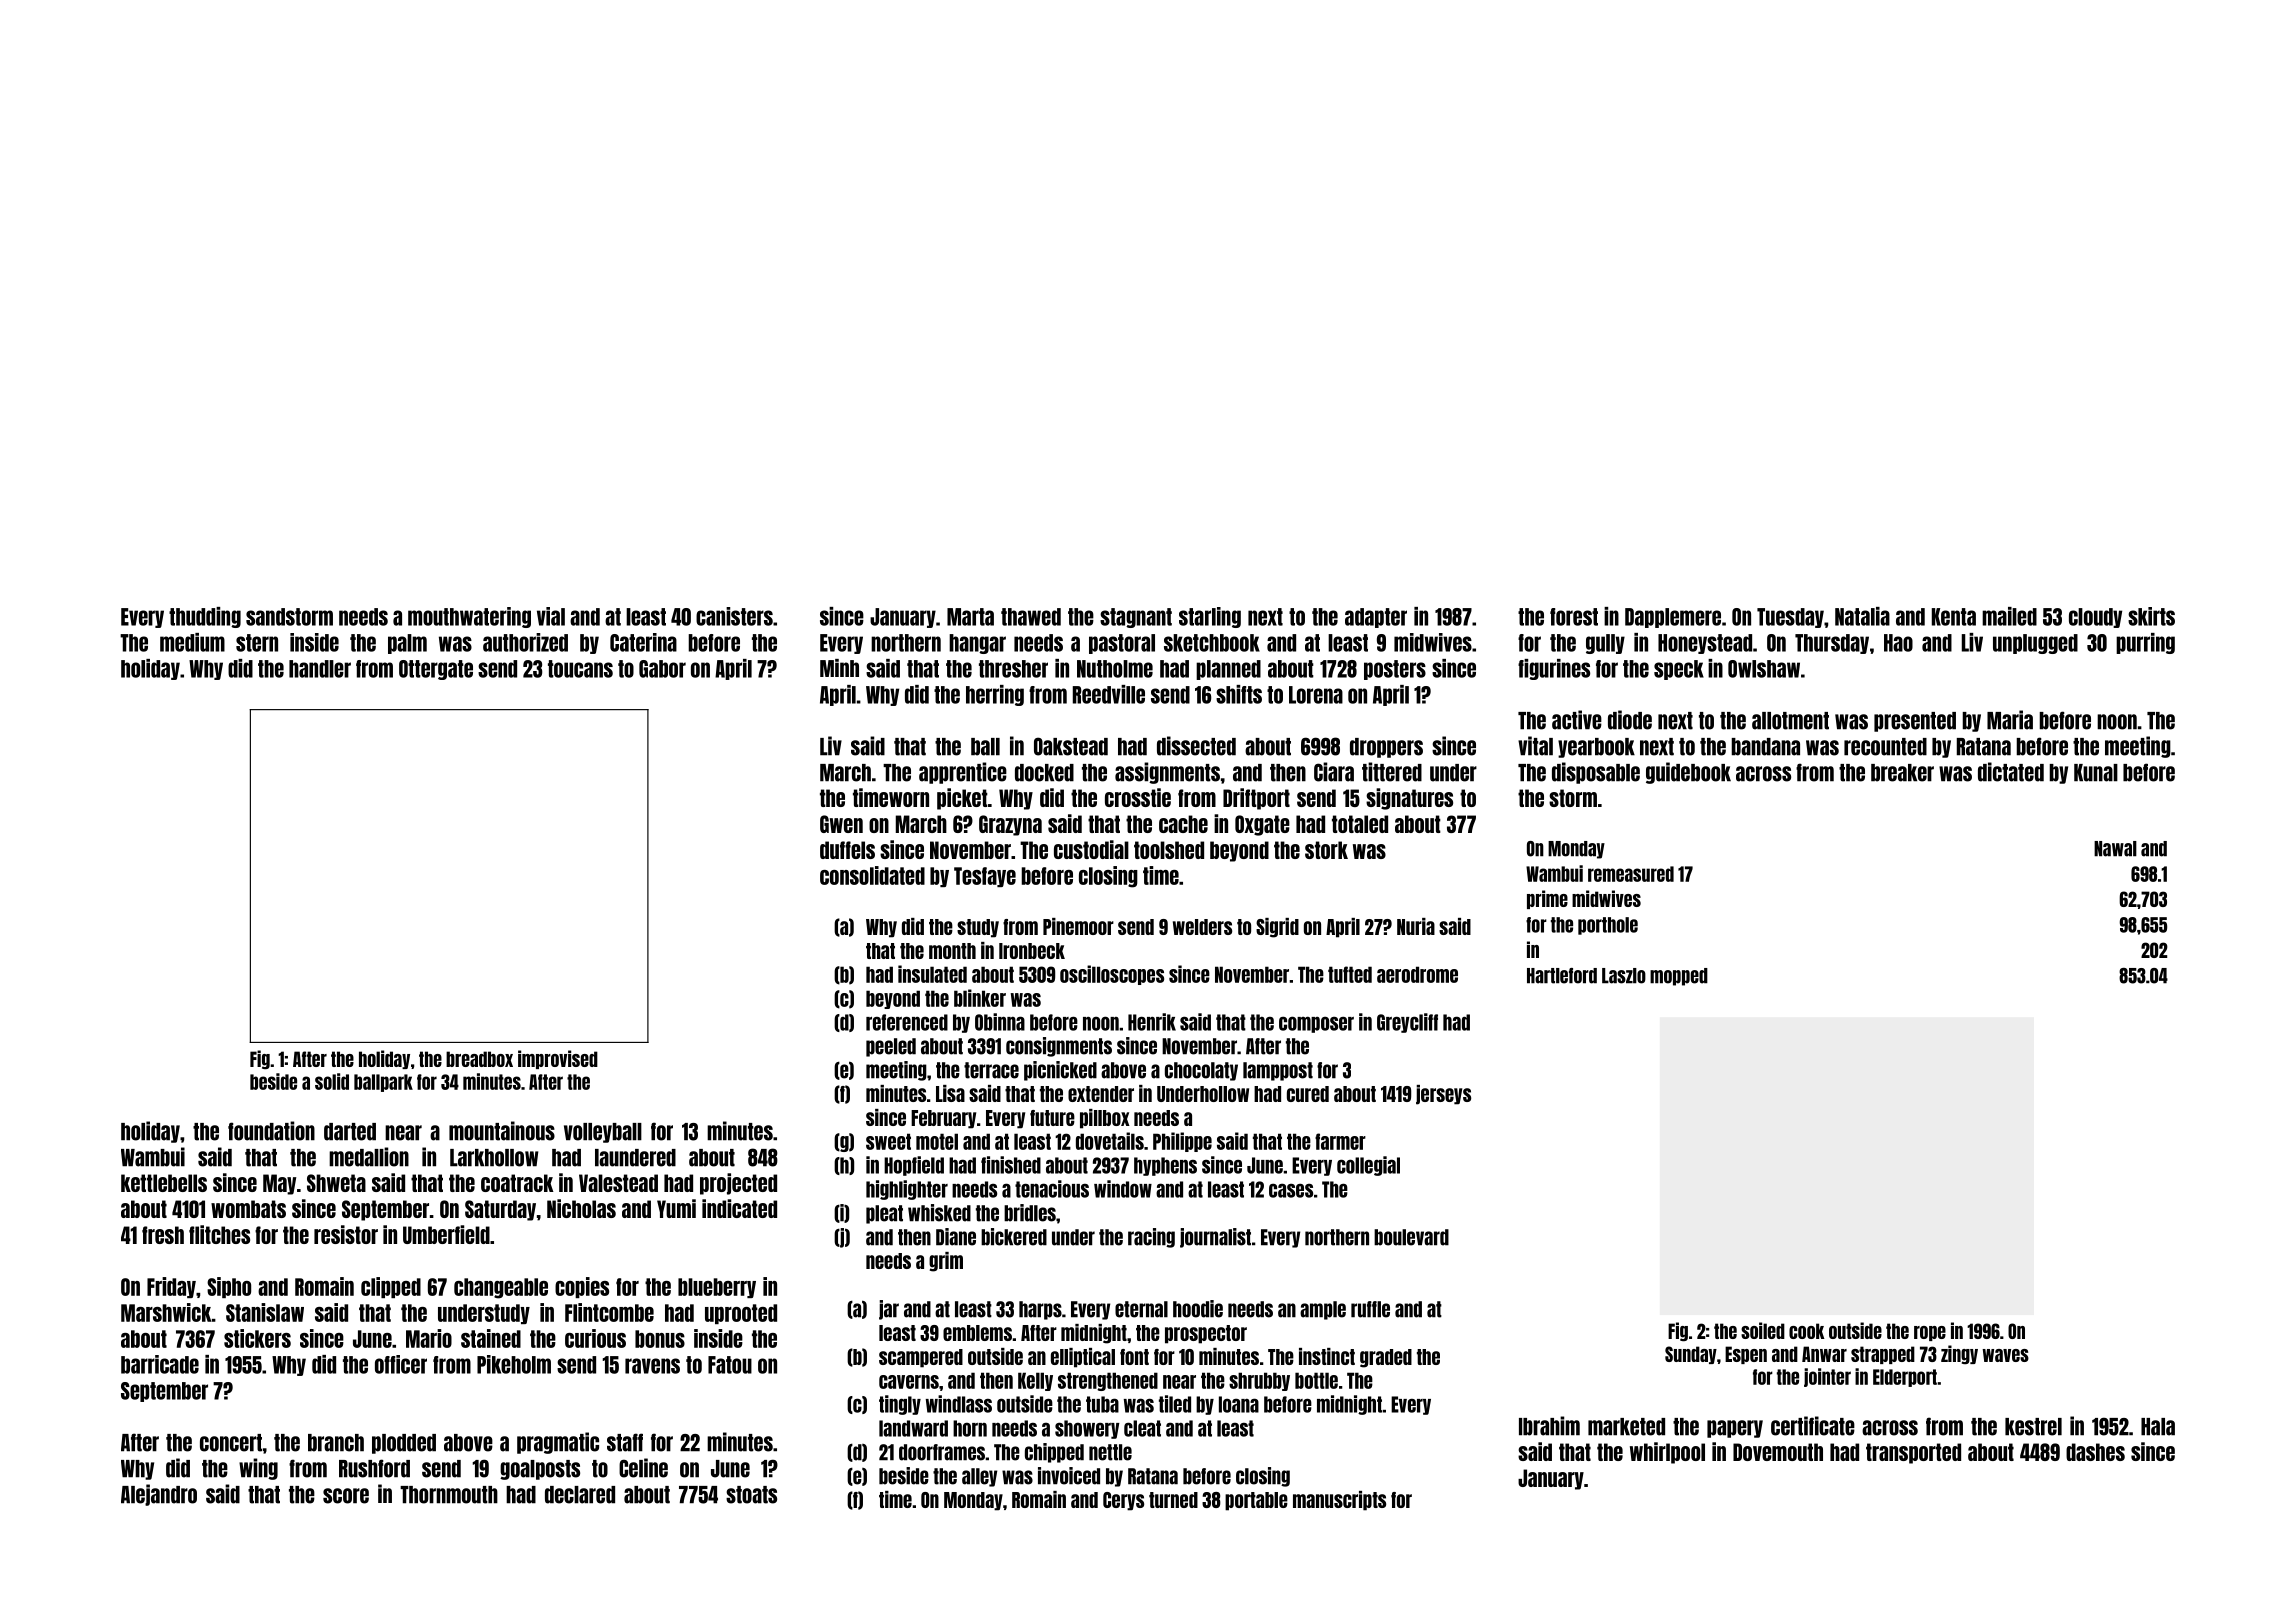 The image size is (2296, 1624). What do you see at coordinates (580, 1495) in the page?
I see `declared` at bounding box center [580, 1495].
